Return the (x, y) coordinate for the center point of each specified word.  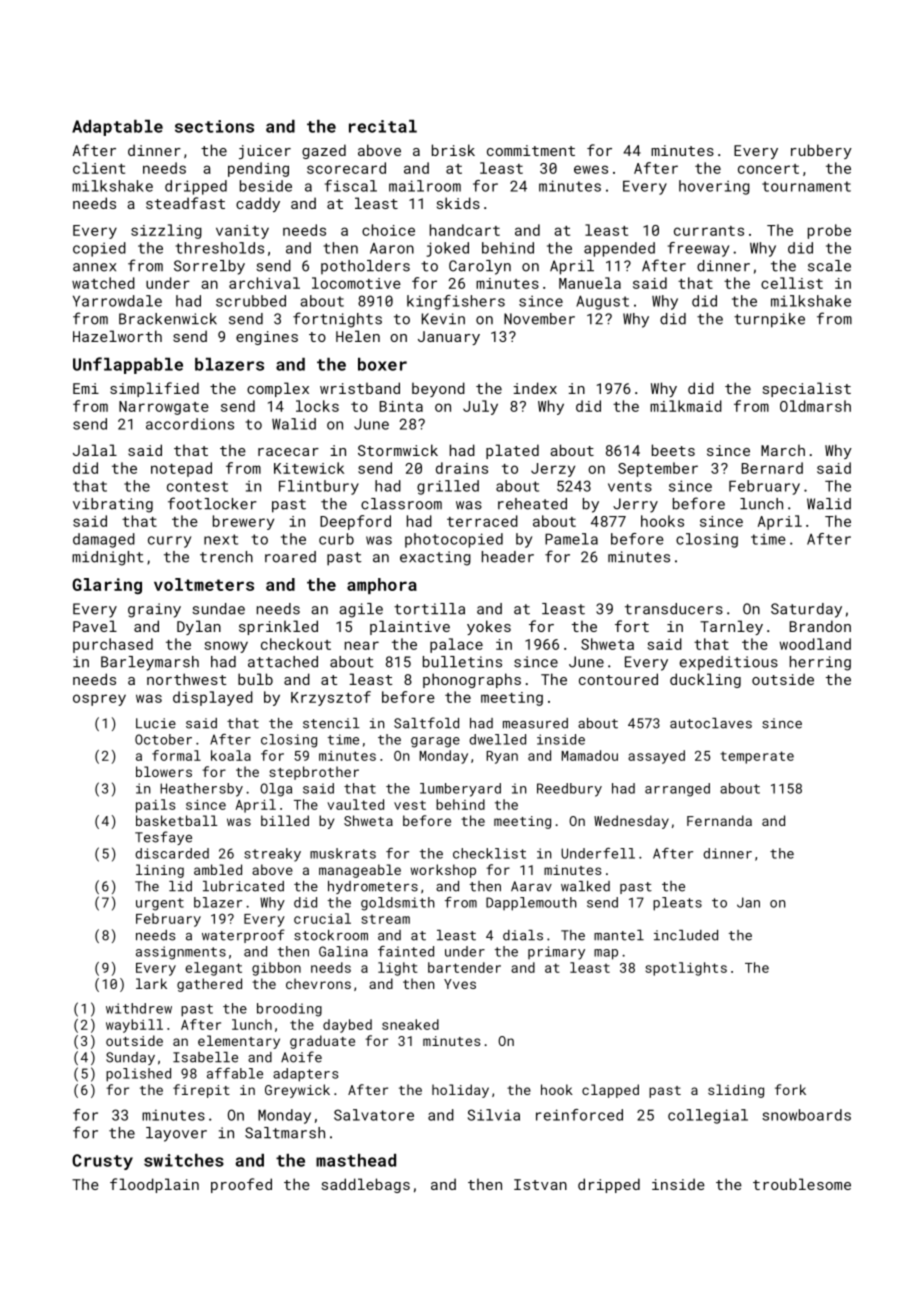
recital (383, 126)
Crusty (102, 1162)
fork (790, 1089)
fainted (406, 951)
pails (156, 806)
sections (214, 126)
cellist (792, 283)
